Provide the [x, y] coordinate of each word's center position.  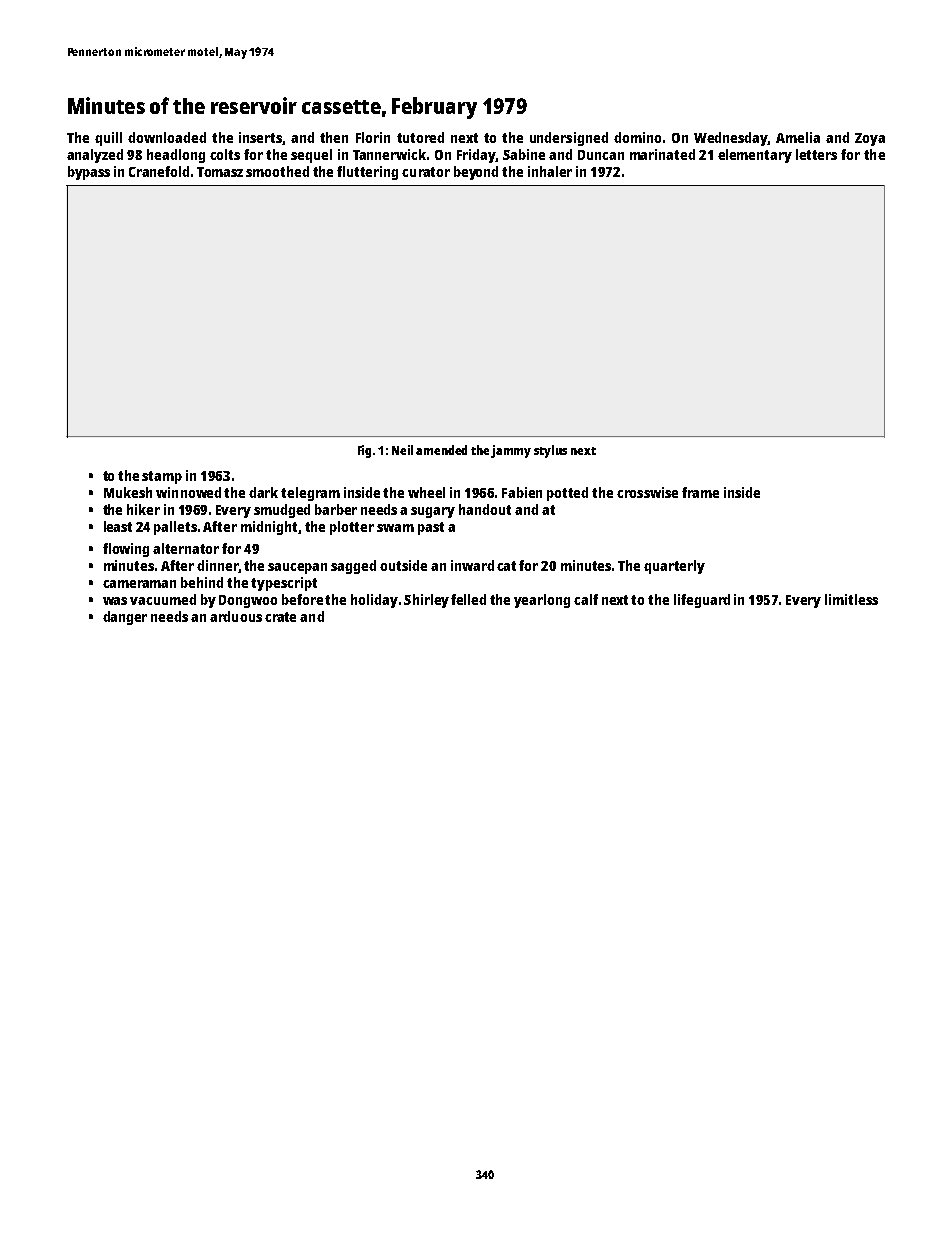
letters [816, 154]
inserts [260, 137]
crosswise [647, 492]
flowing [126, 550]
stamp [162, 477]
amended [441, 450]
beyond [476, 173]
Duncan [601, 155]
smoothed [277, 171]
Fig [364, 451]
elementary [755, 156]
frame [700, 492]
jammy [511, 451]
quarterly [674, 567]
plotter [352, 528]
